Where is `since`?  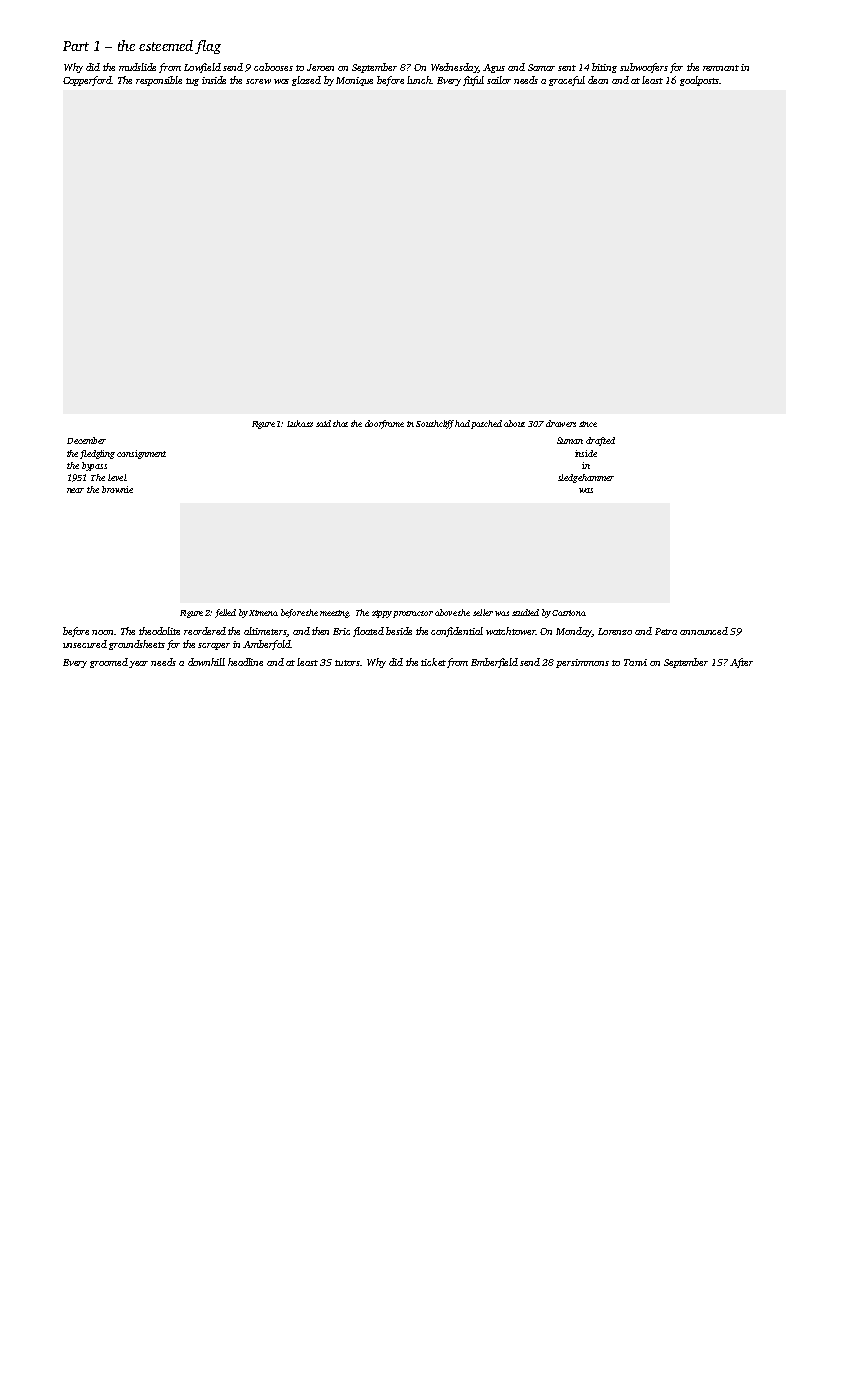
since is located at coordinates (588, 424).
